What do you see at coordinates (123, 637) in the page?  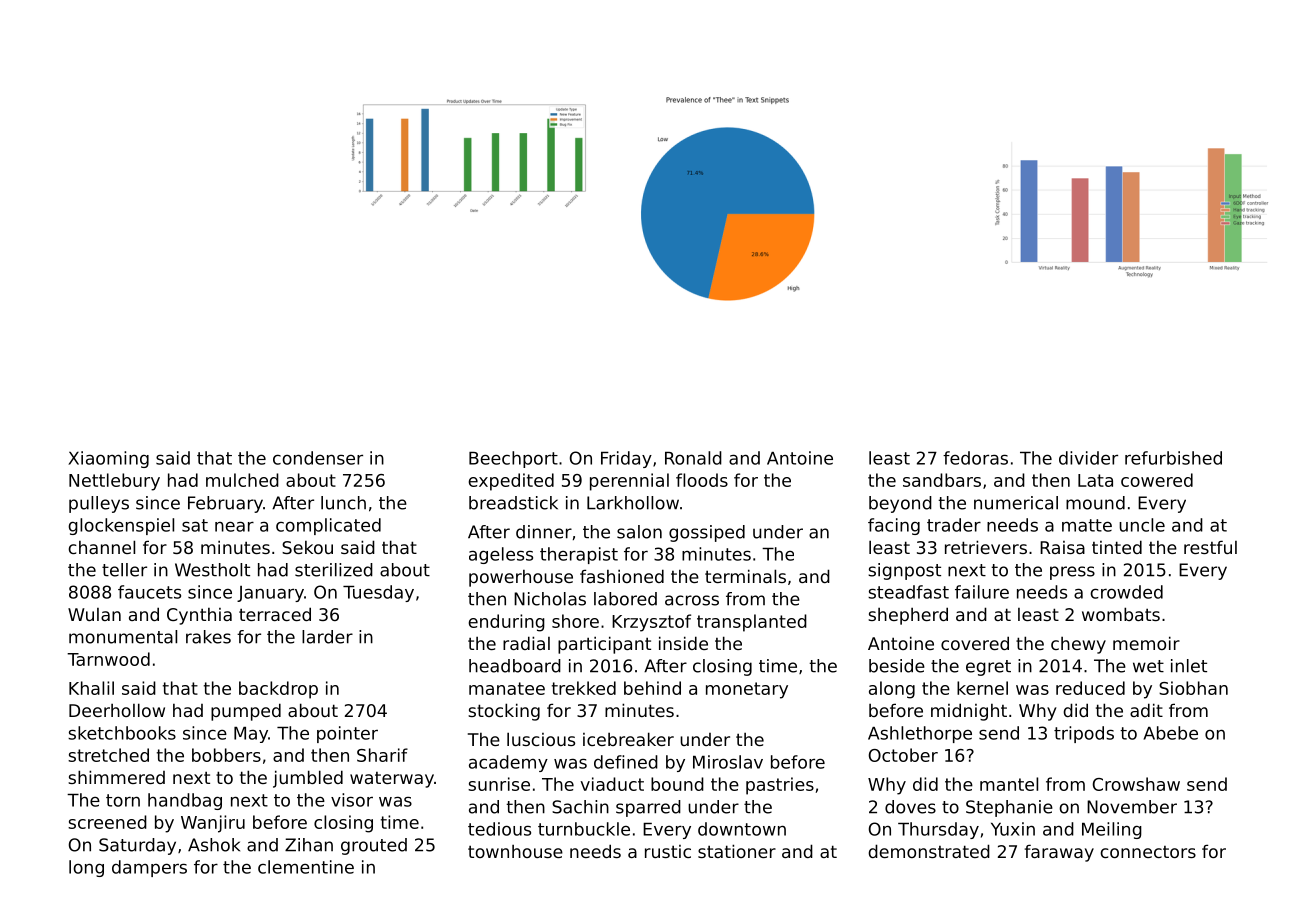 I see `monumental` at bounding box center [123, 637].
